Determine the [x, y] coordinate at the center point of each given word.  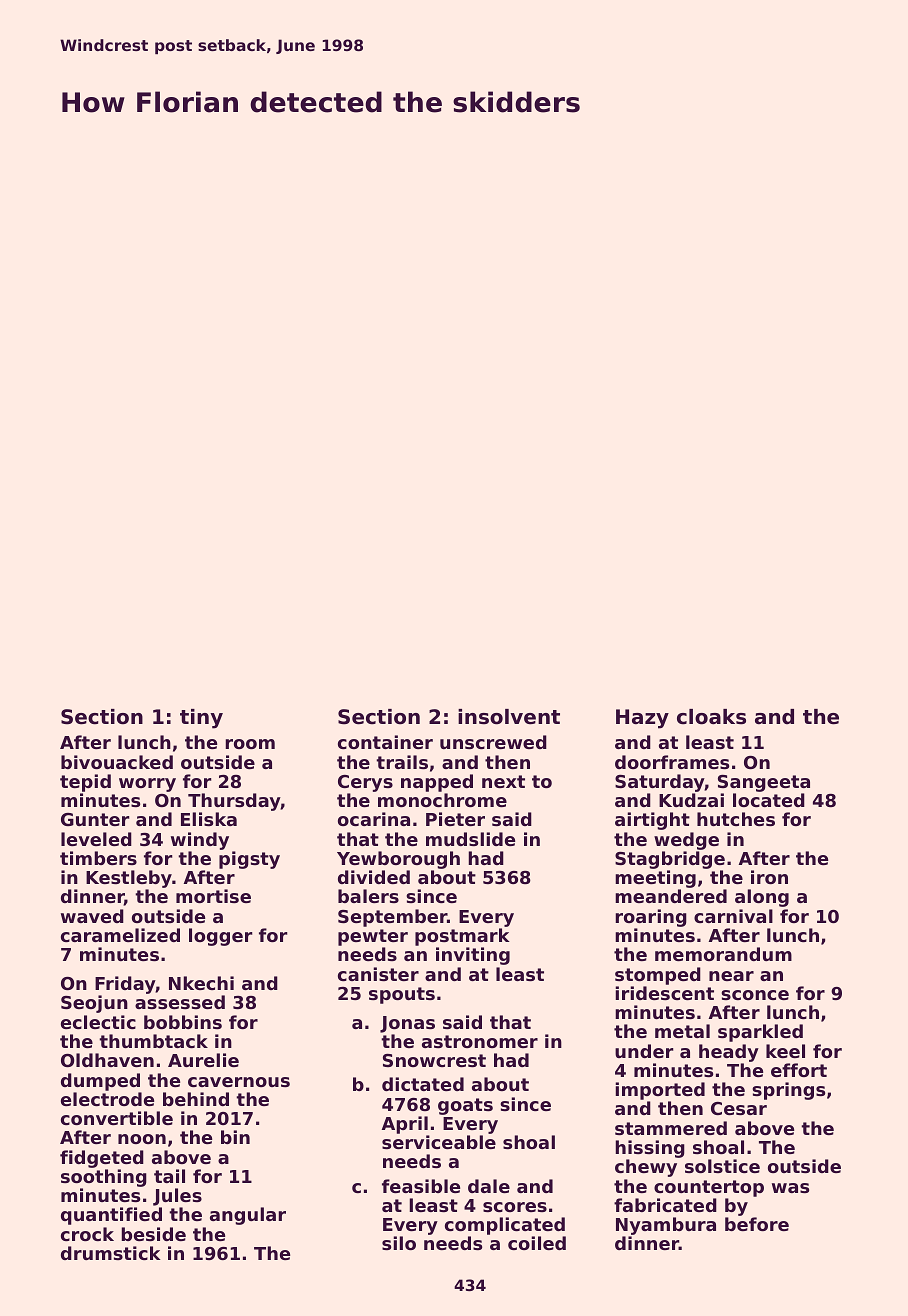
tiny [201, 719]
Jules [177, 1197]
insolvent [509, 717]
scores [515, 1207]
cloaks [711, 717]
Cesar [739, 1108]
